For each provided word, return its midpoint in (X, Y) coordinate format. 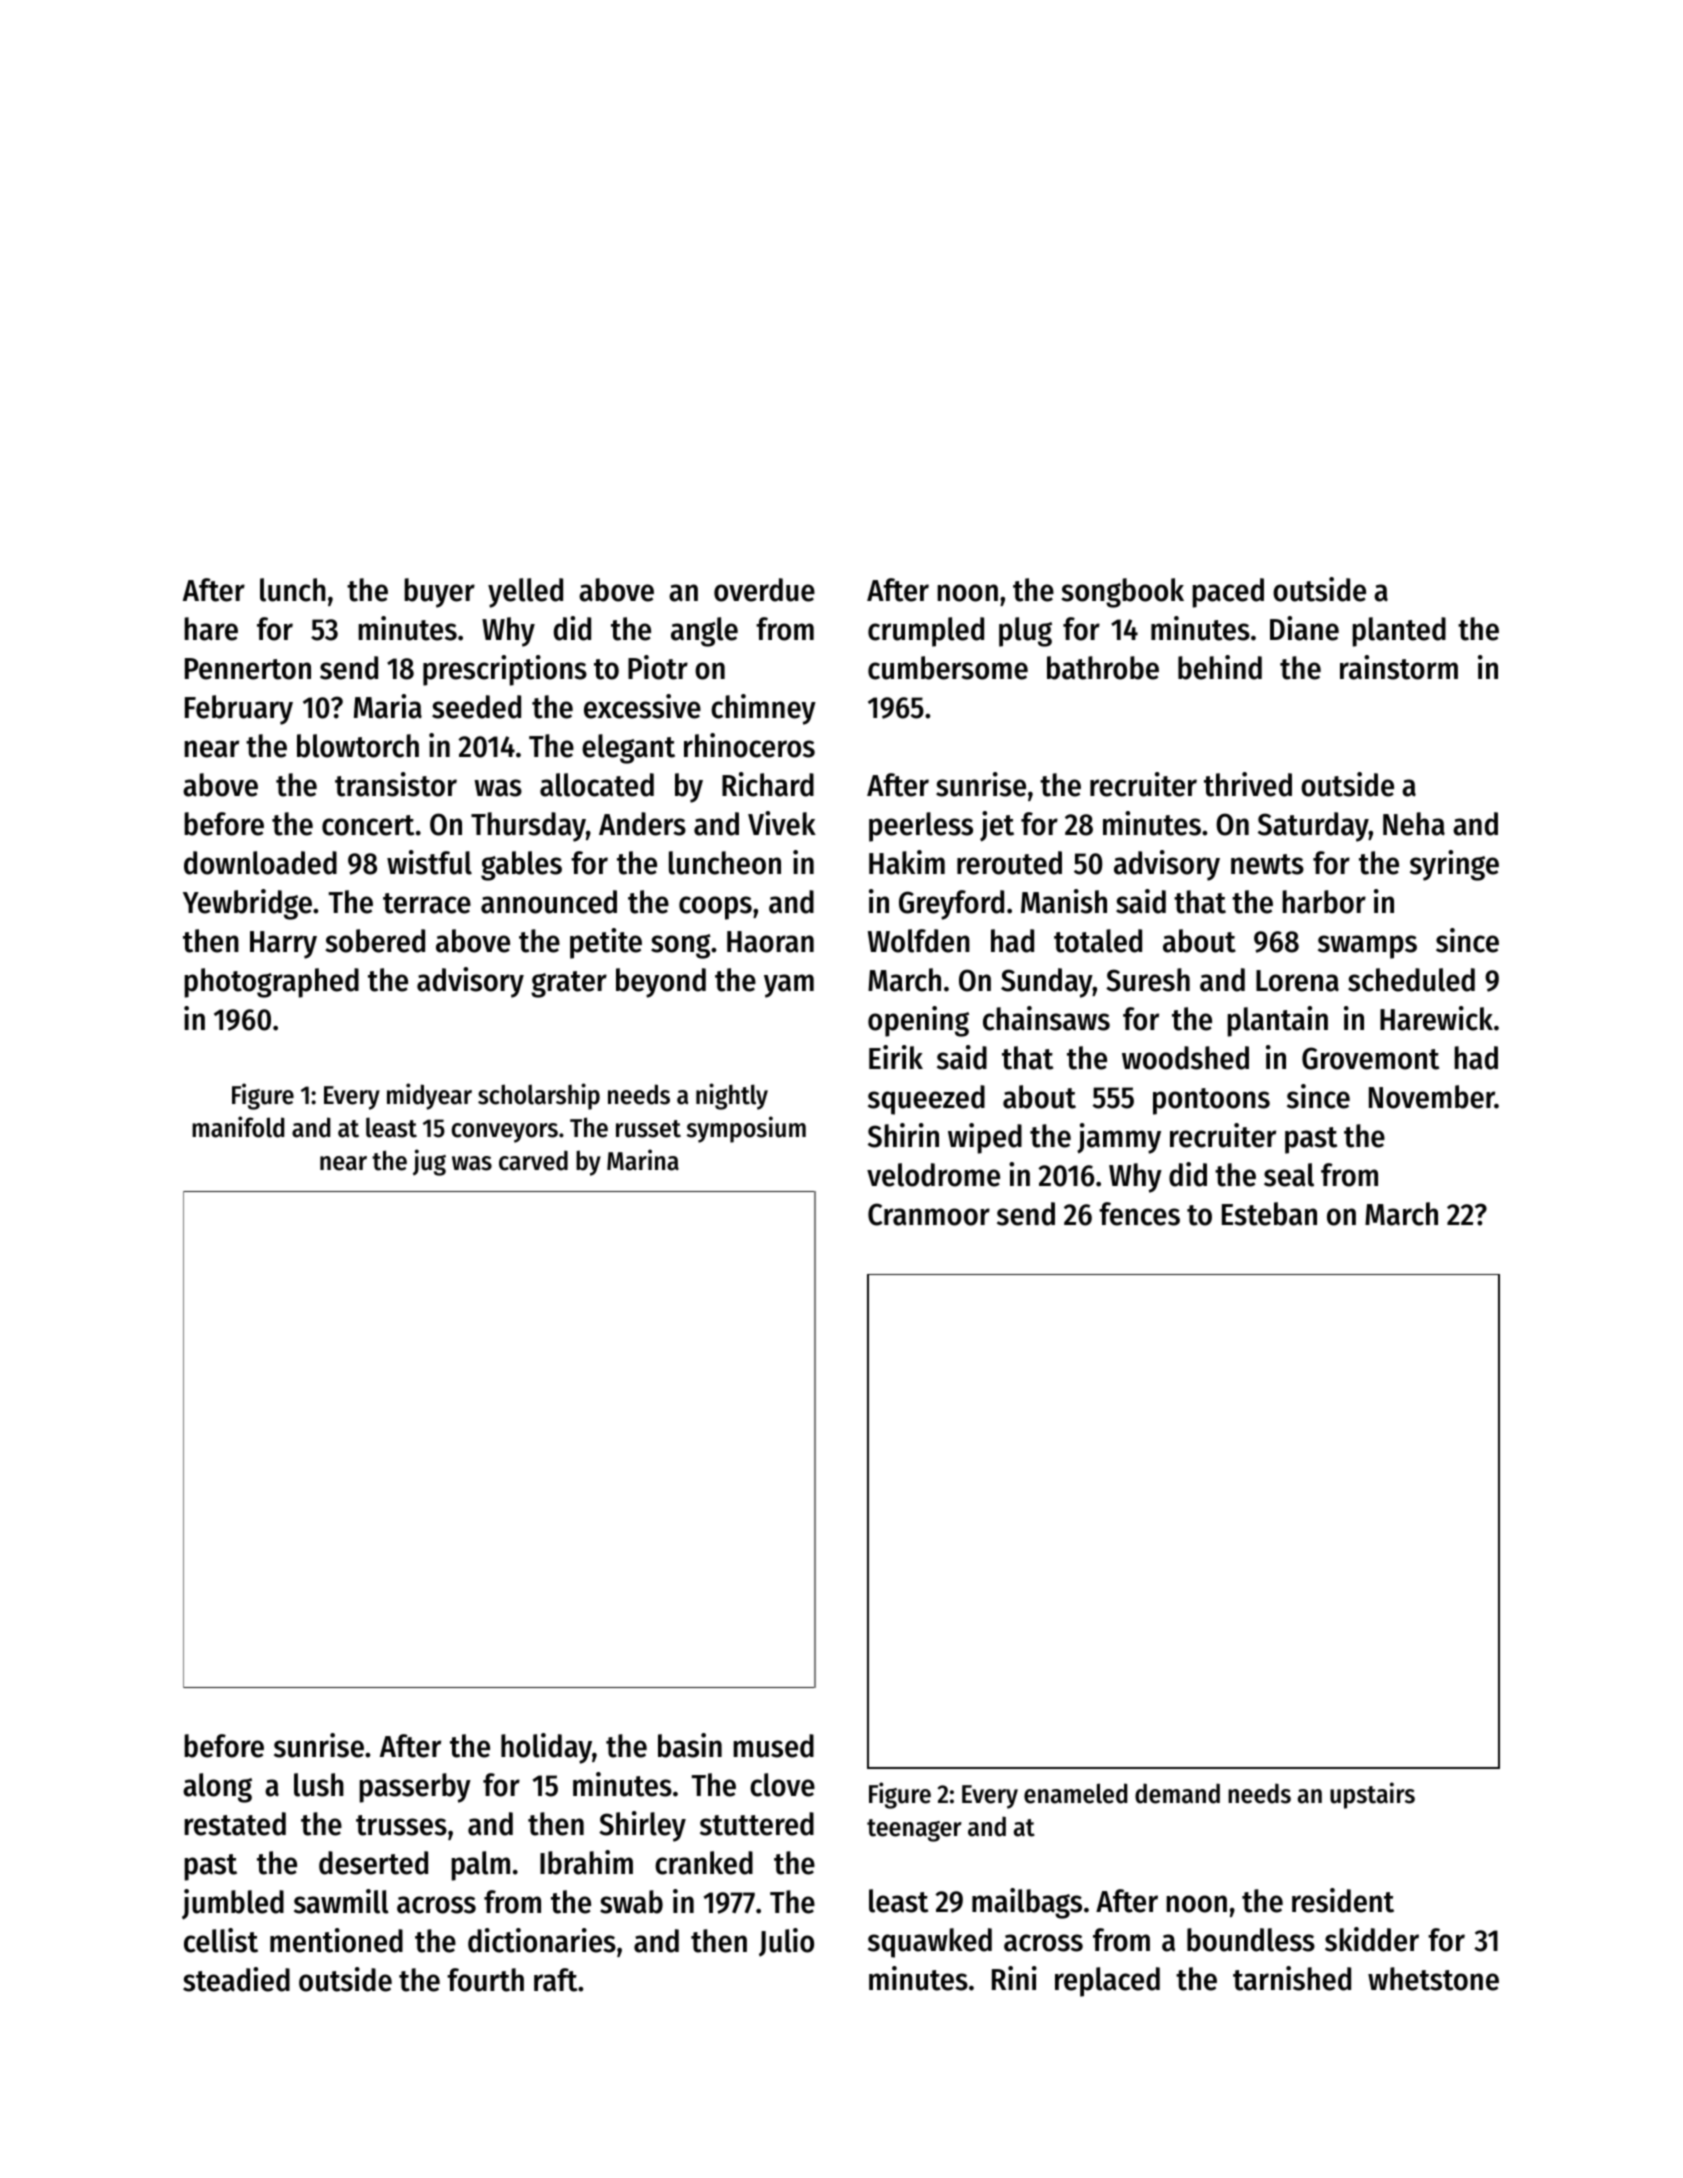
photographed (271, 983)
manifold (238, 1127)
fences (1139, 1214)
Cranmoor (929, 1214)
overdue (764, 590)
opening (918, 1021)
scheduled (1411, 980)
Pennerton (248, 669)
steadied (236, 1979)
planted (1399, 632)
